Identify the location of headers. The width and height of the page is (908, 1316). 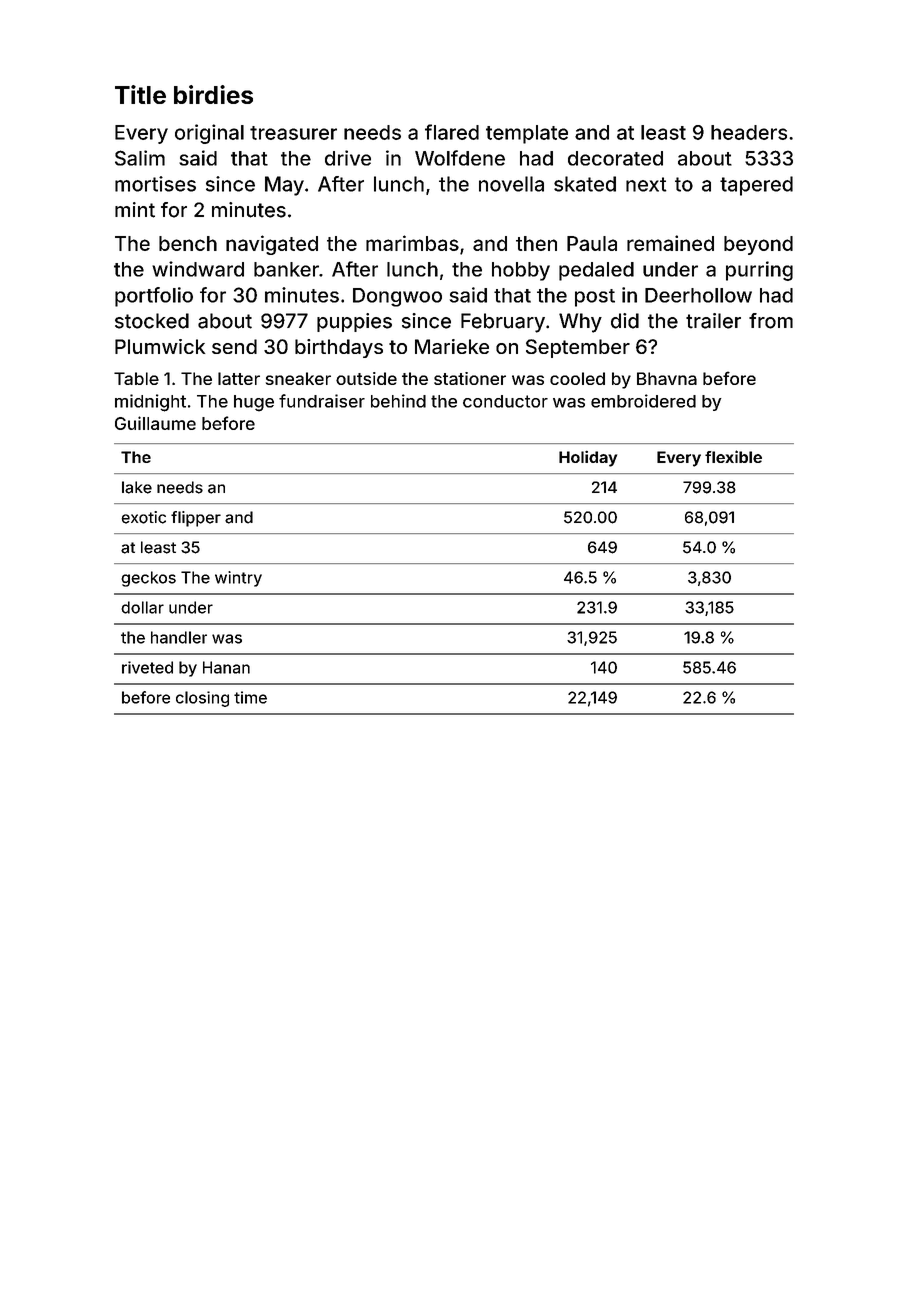
(749, 132).
